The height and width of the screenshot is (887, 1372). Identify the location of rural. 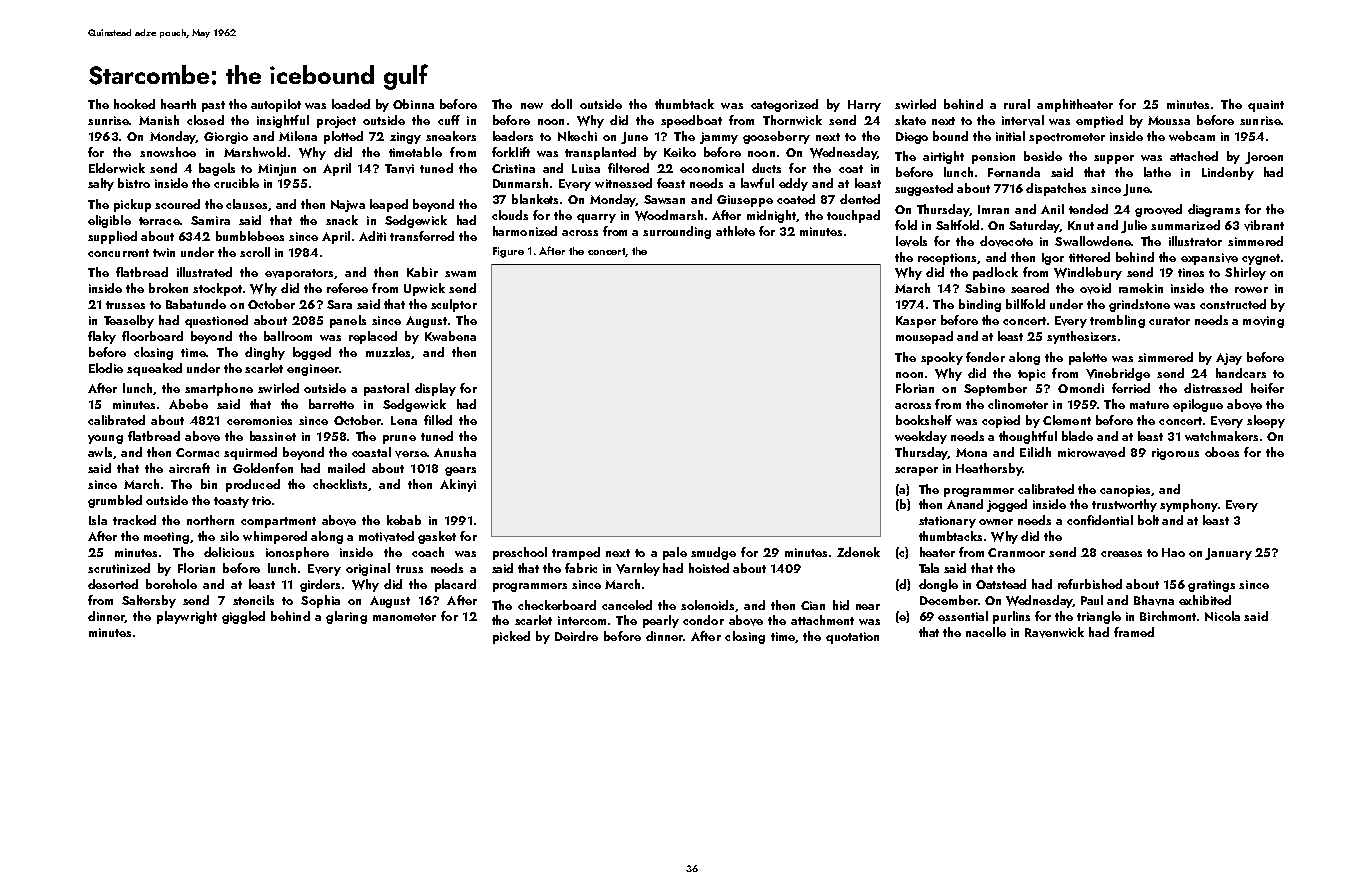
(1017, 104).
